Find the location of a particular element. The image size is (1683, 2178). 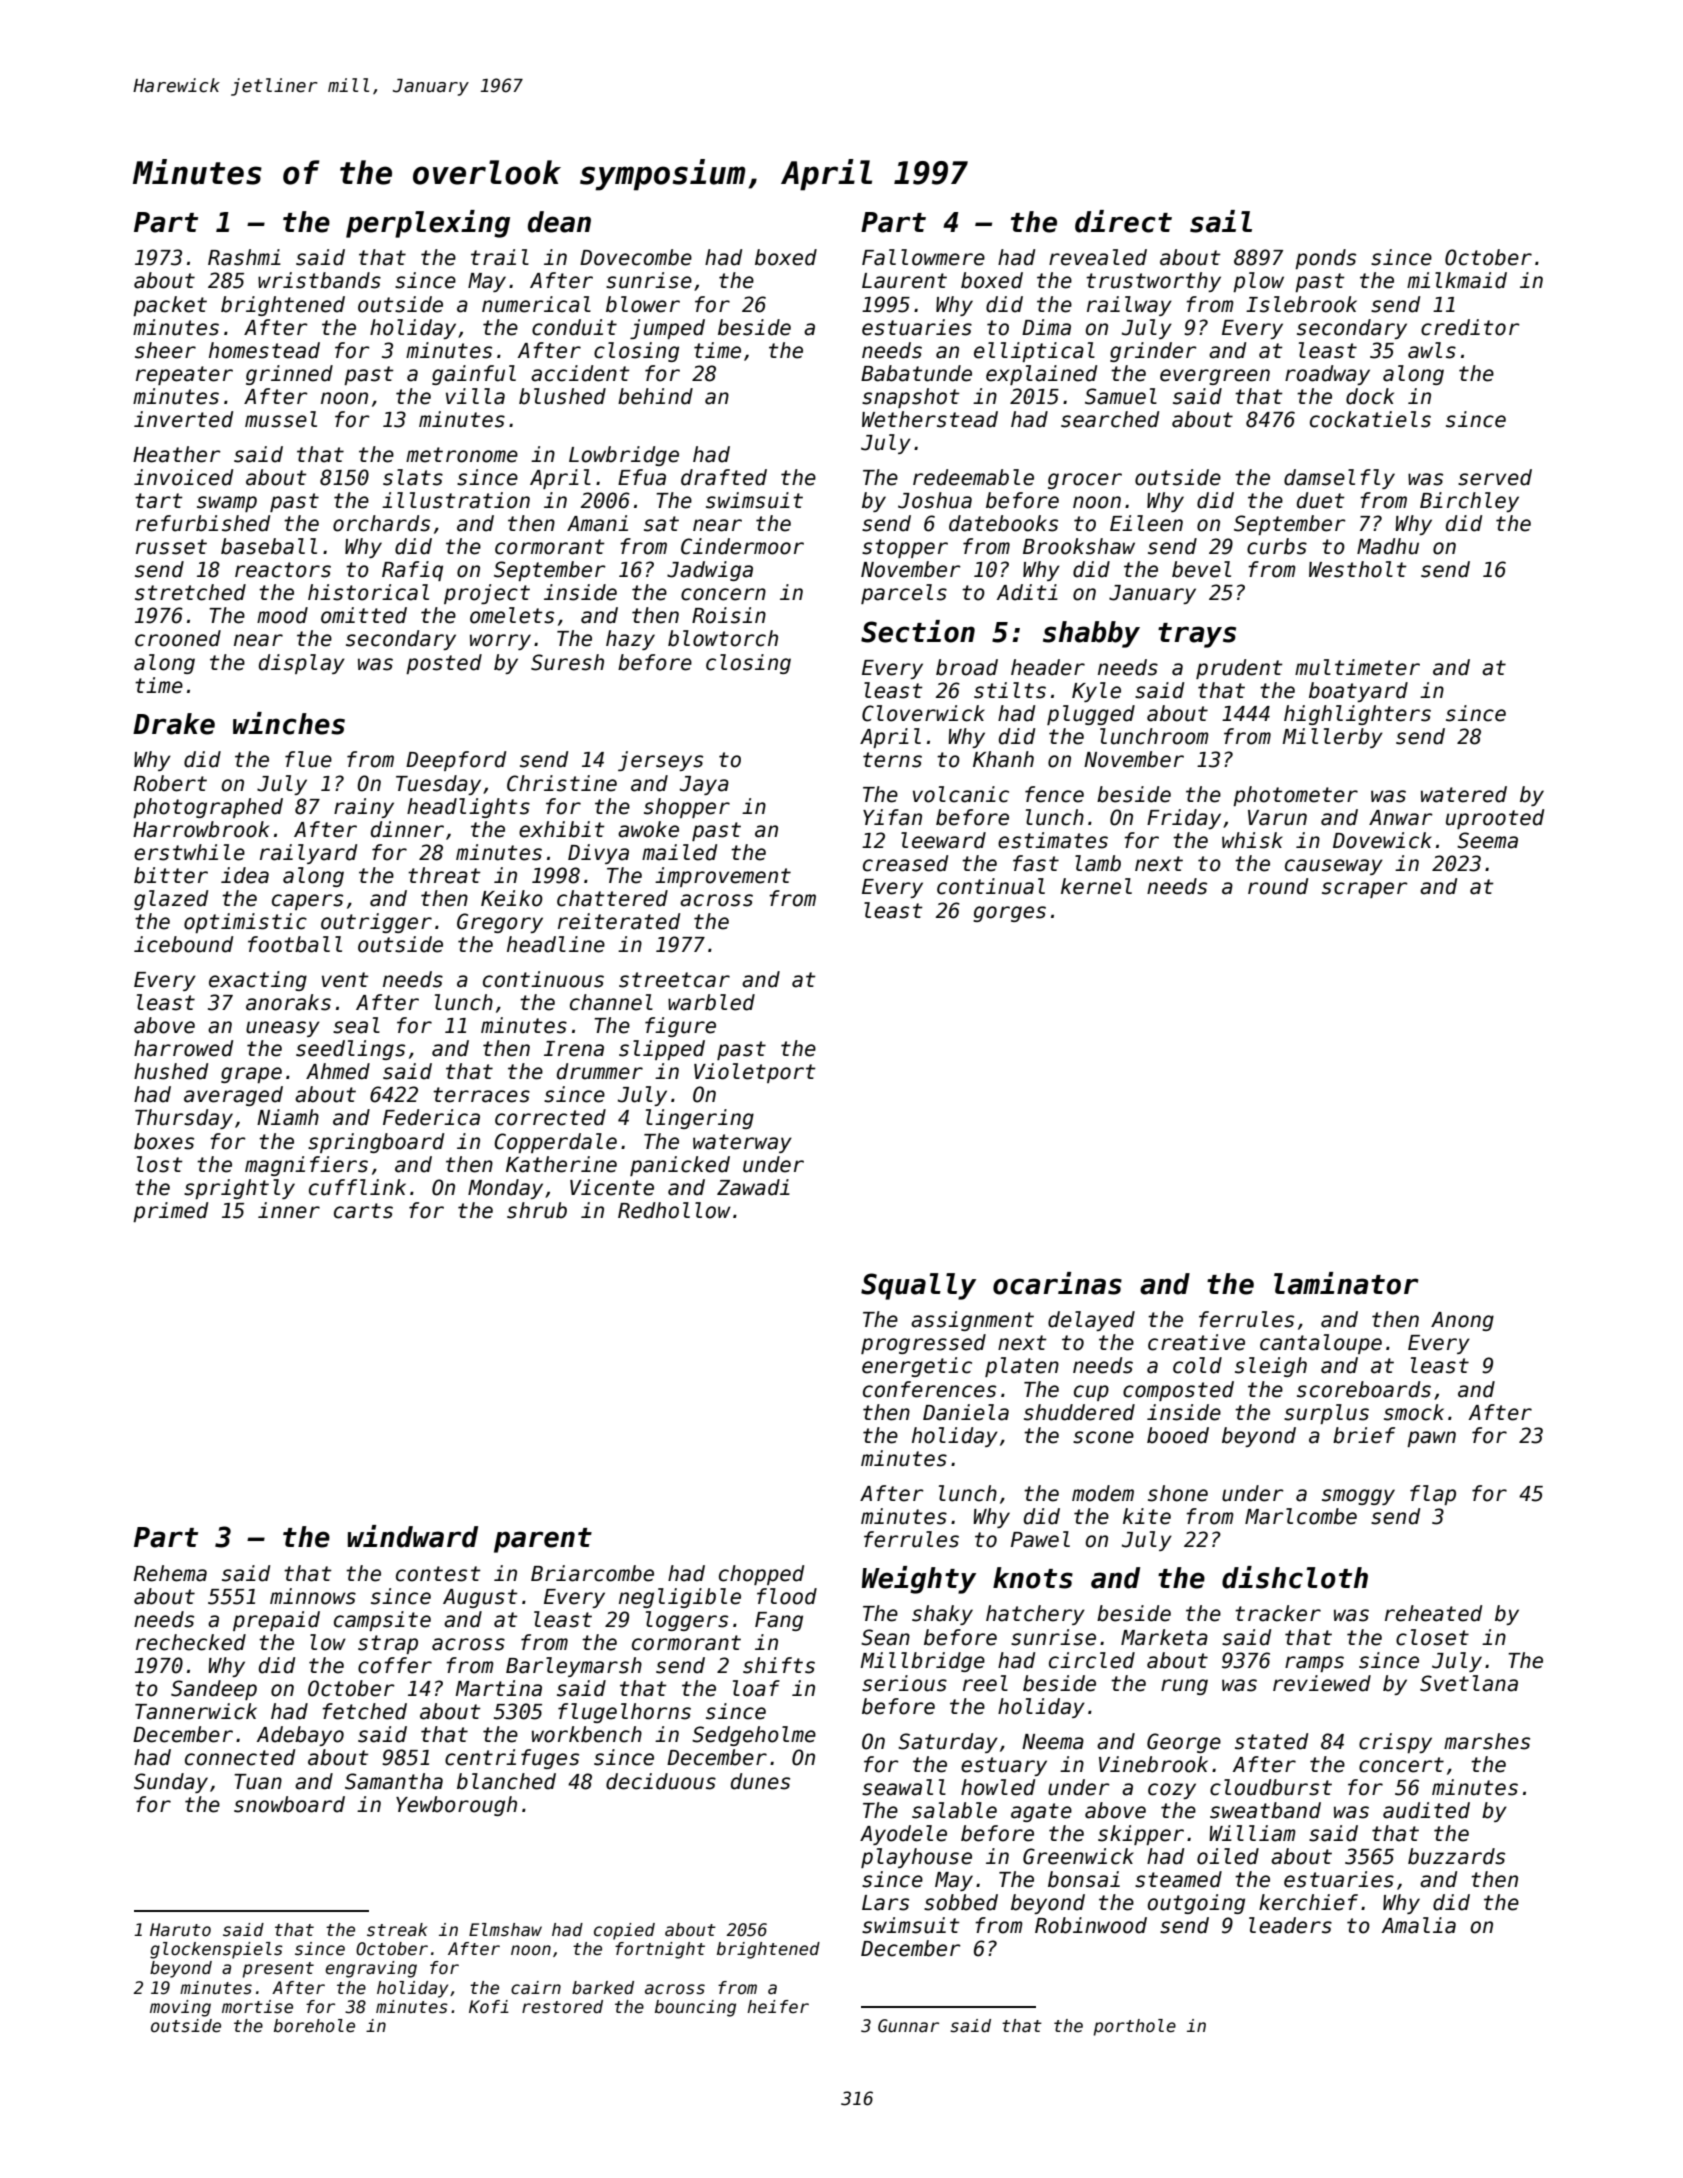

bouncing is located at coordinates (695, 2008).
